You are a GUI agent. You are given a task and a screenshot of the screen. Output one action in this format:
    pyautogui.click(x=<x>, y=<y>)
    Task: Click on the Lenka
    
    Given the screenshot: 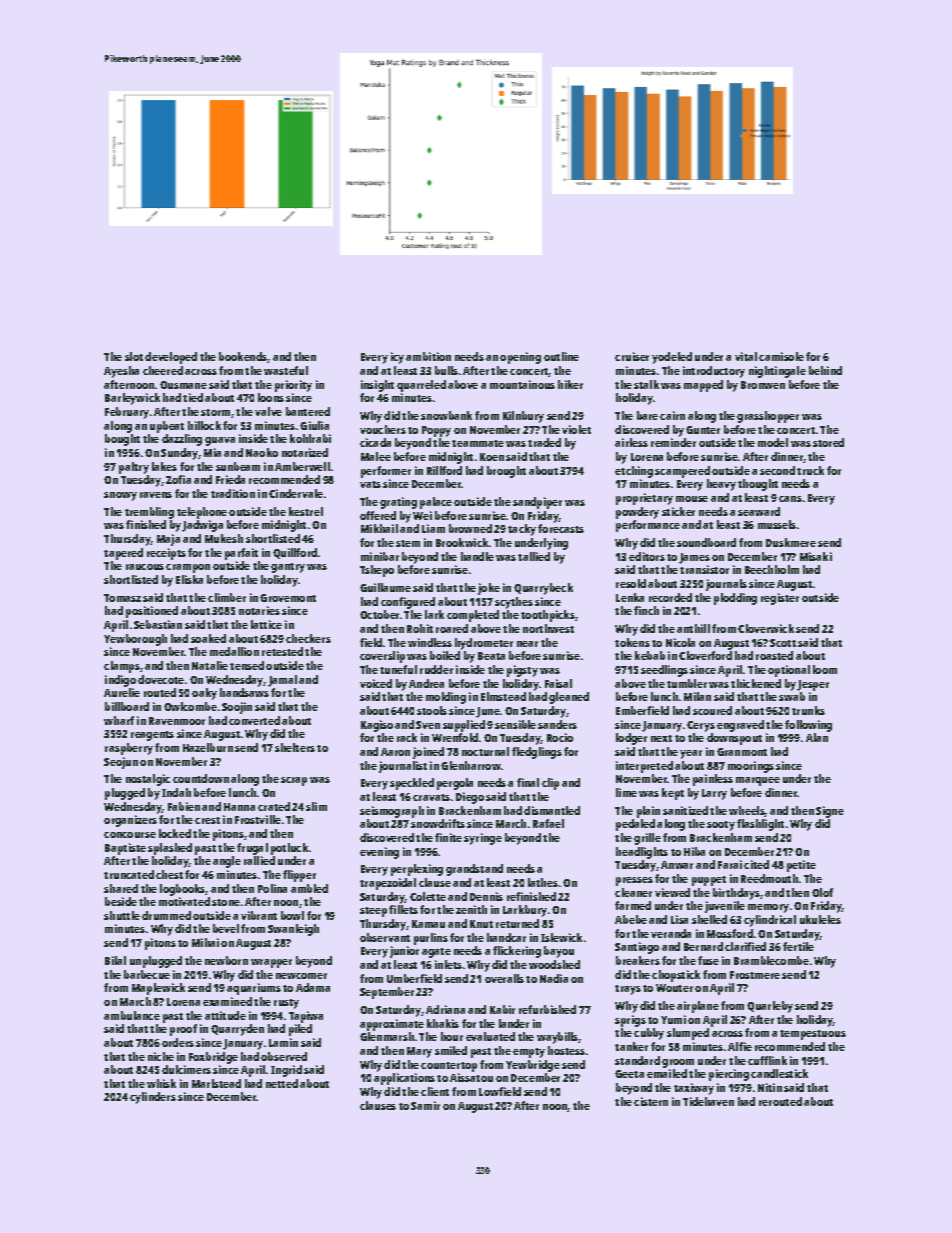 What is the action you would take?
    pyautogui.click(x=630, y=597)
